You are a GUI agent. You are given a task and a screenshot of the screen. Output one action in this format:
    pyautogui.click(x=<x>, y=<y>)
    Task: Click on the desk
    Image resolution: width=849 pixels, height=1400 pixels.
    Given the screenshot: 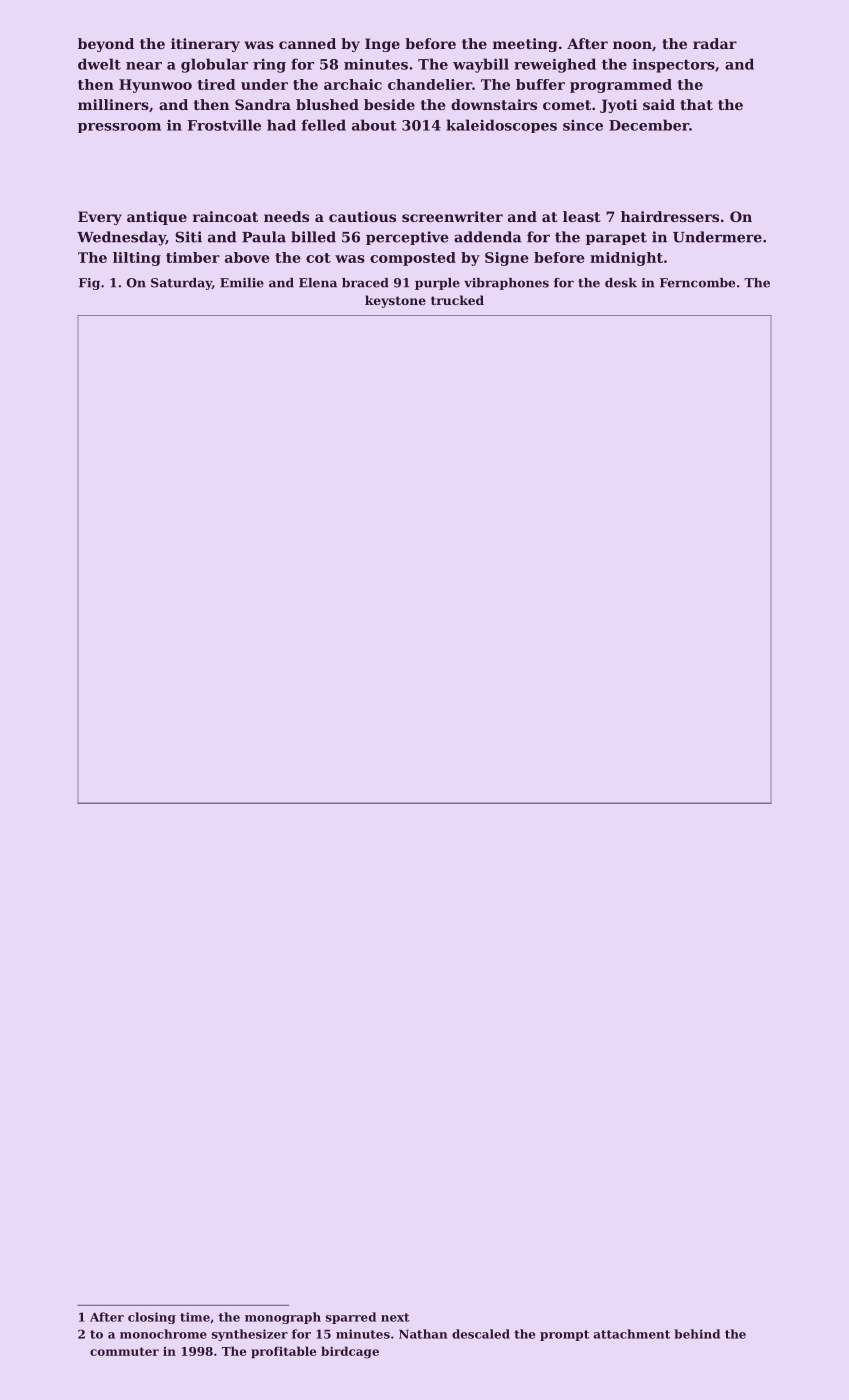 What is the action you would take?
    pyautogui.click(x=621, y=283)
